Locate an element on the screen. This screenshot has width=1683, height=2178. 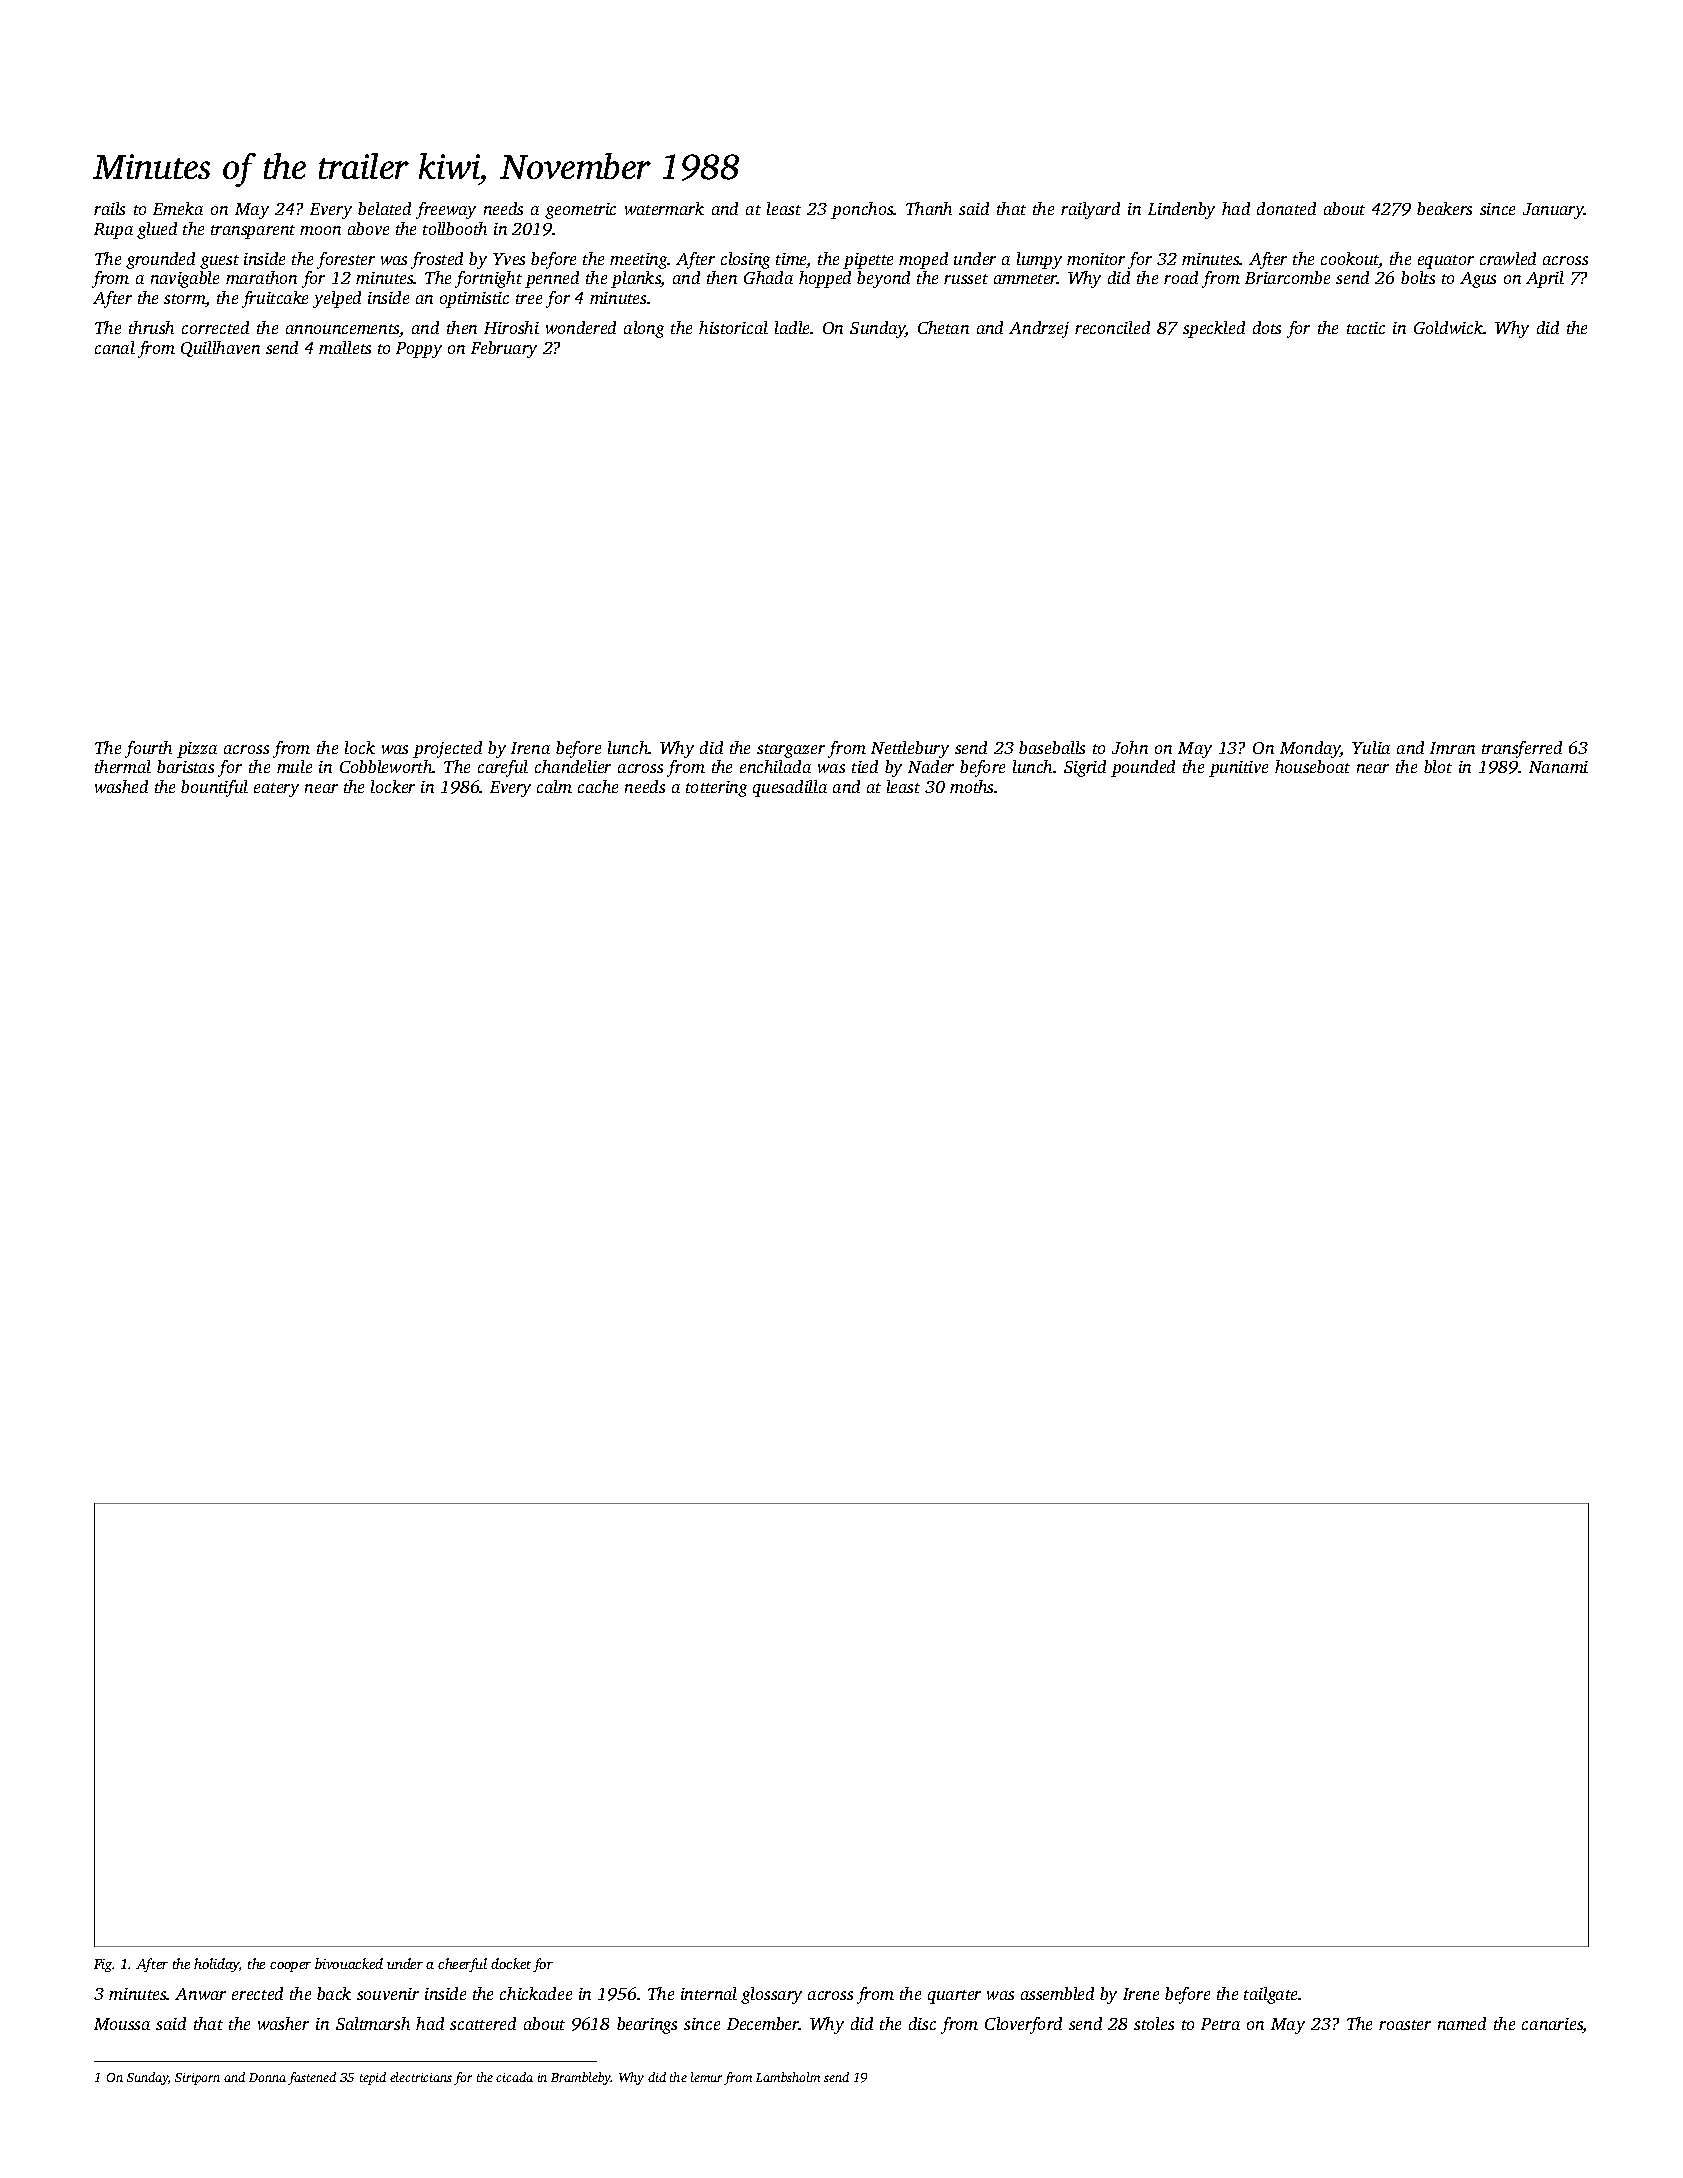
transferred is located at coordinates (1522, 749).
